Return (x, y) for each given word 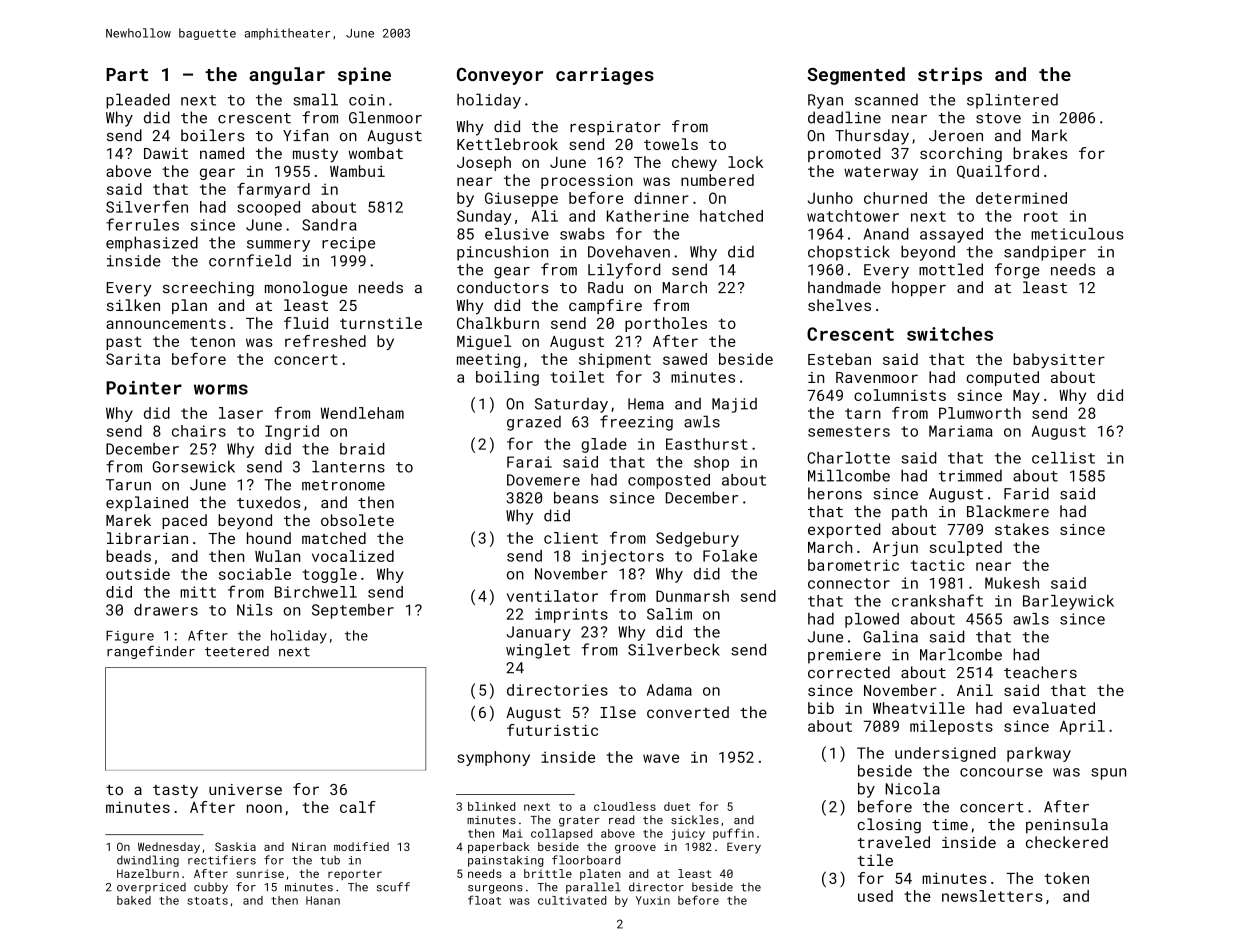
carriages (605, 76)
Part (127, 74)
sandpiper (1045, 253)
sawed (685, 359)
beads (128, 556)
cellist (1063, 458)
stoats (207, 901)
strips (950, 76)
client (571, 538)
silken (133, 305)
